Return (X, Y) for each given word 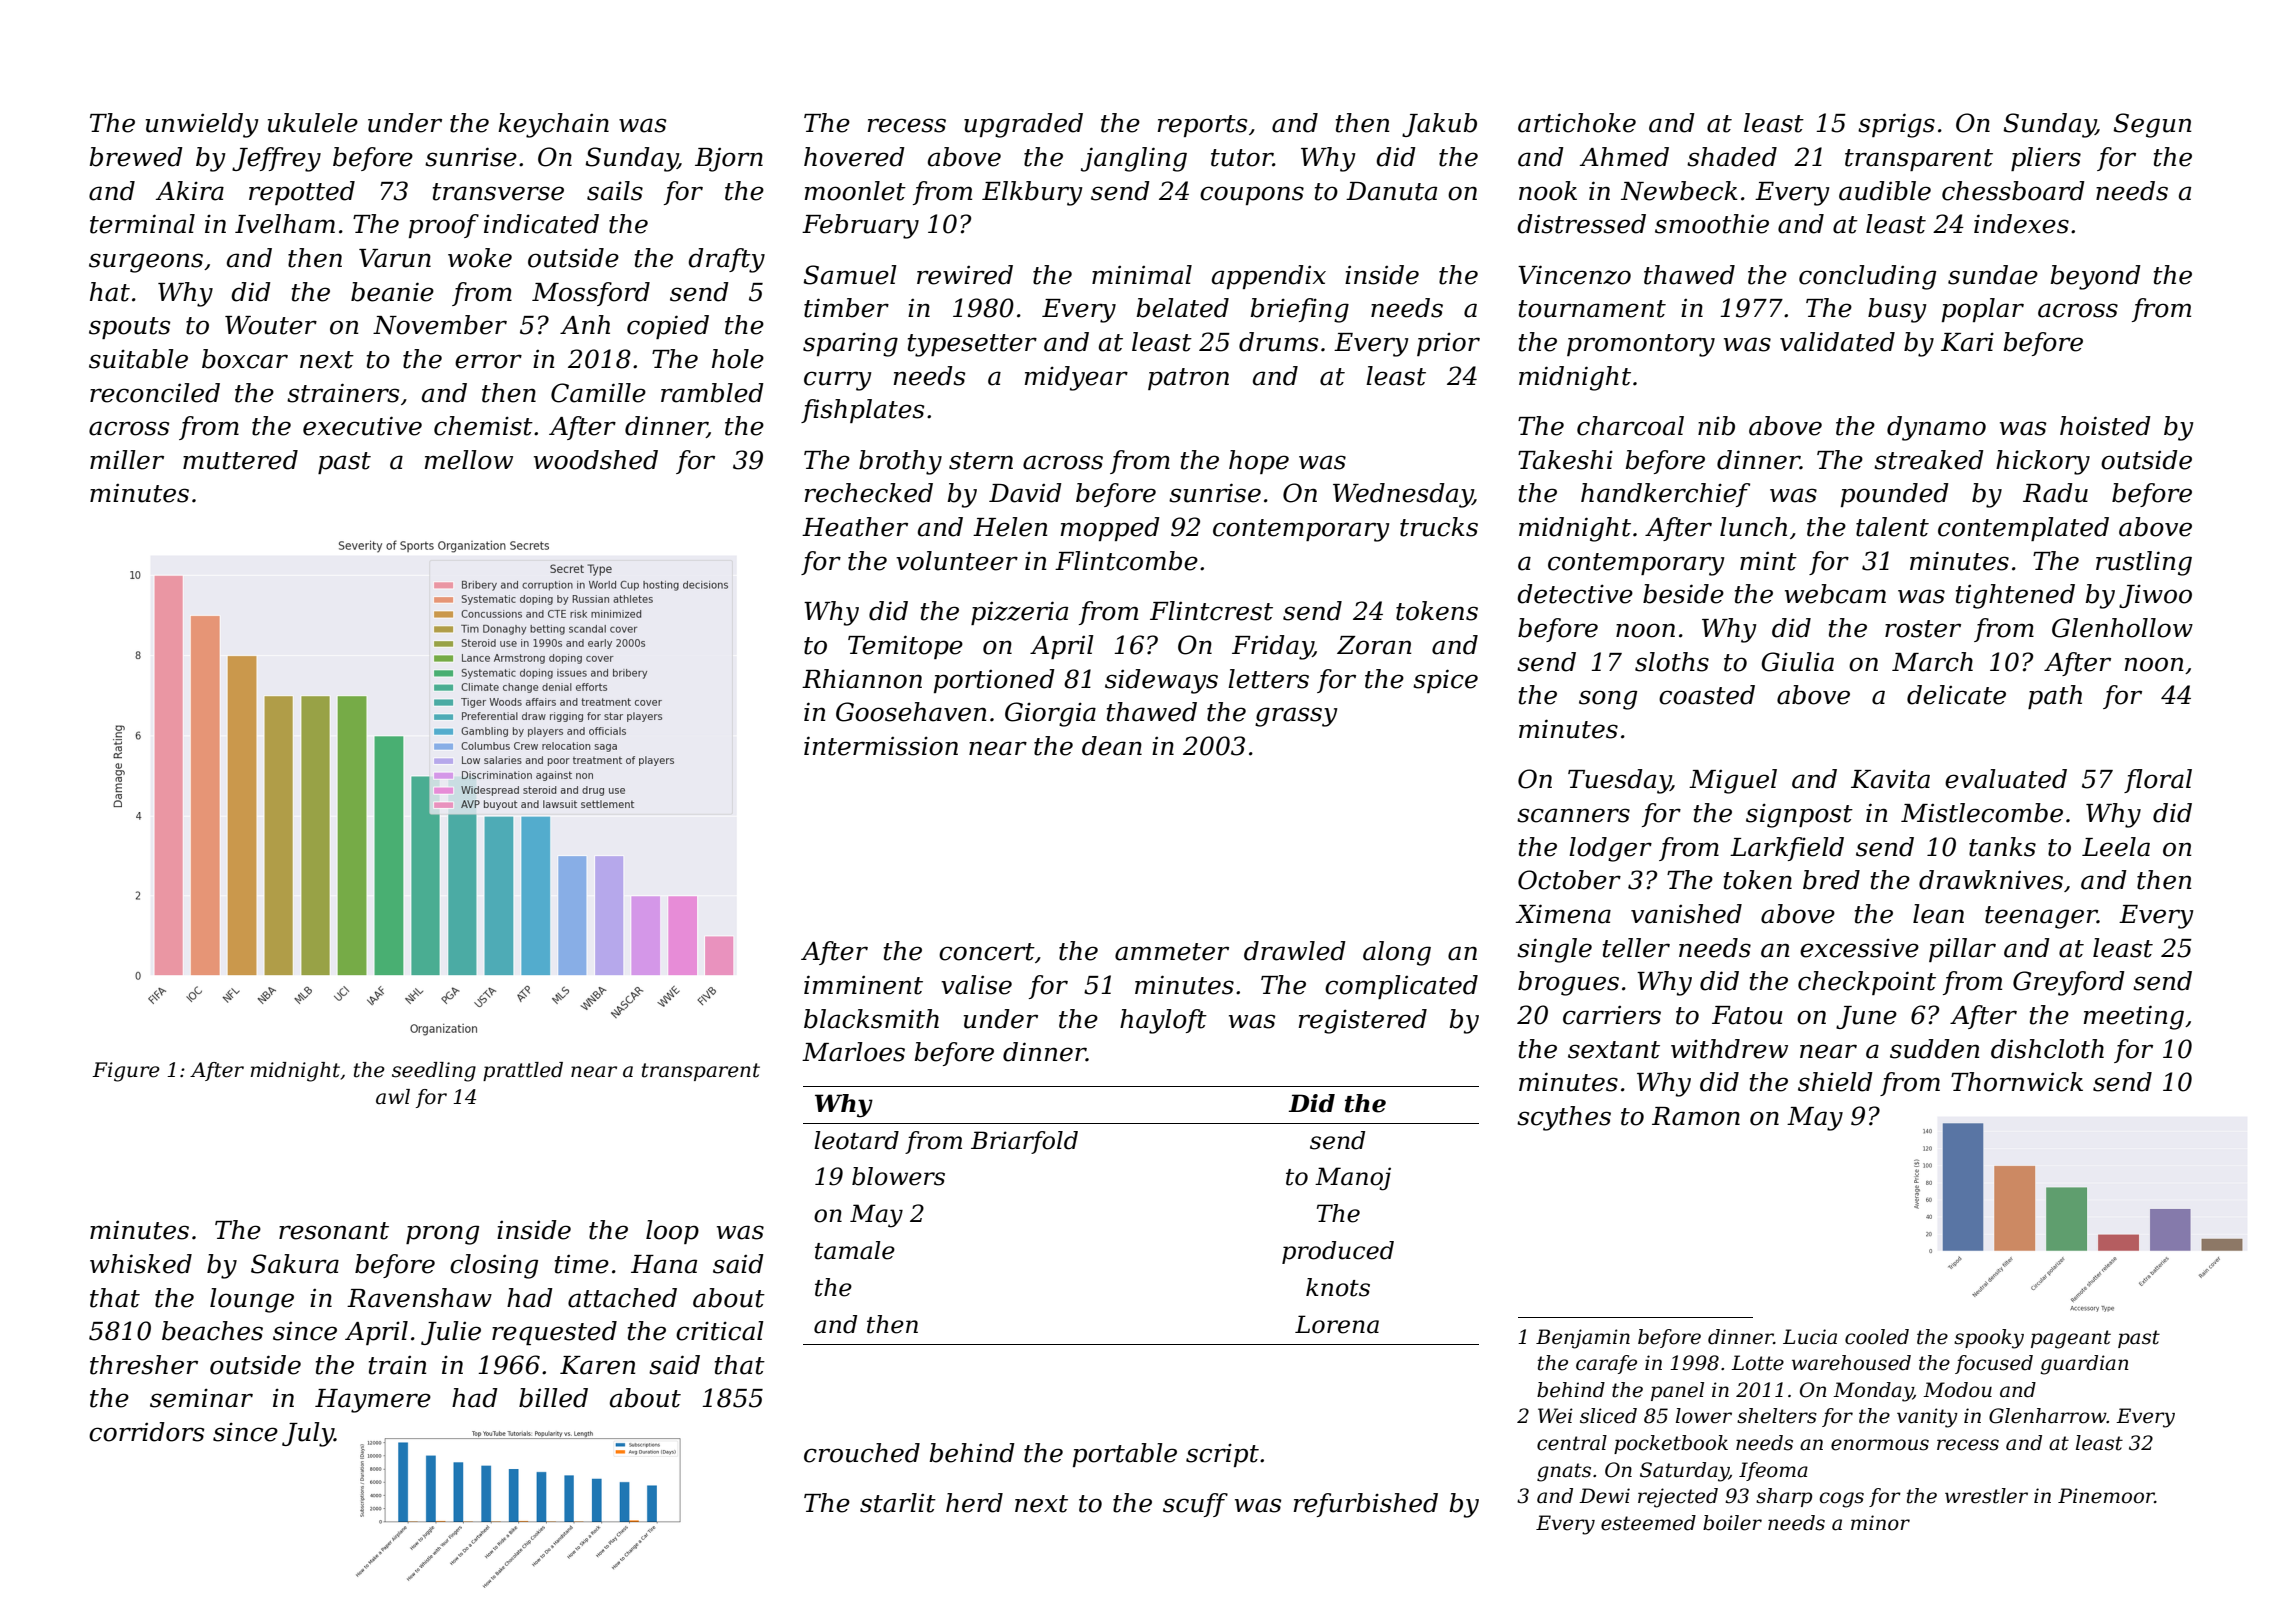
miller (127, 460)
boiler (1732, 1523)
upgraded (1023, 125)
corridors (146, 1432)
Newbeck (1679, 191)
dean (1112, 746)
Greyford (2069, 983)
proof (444, 226)
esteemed (1648, 1523)
